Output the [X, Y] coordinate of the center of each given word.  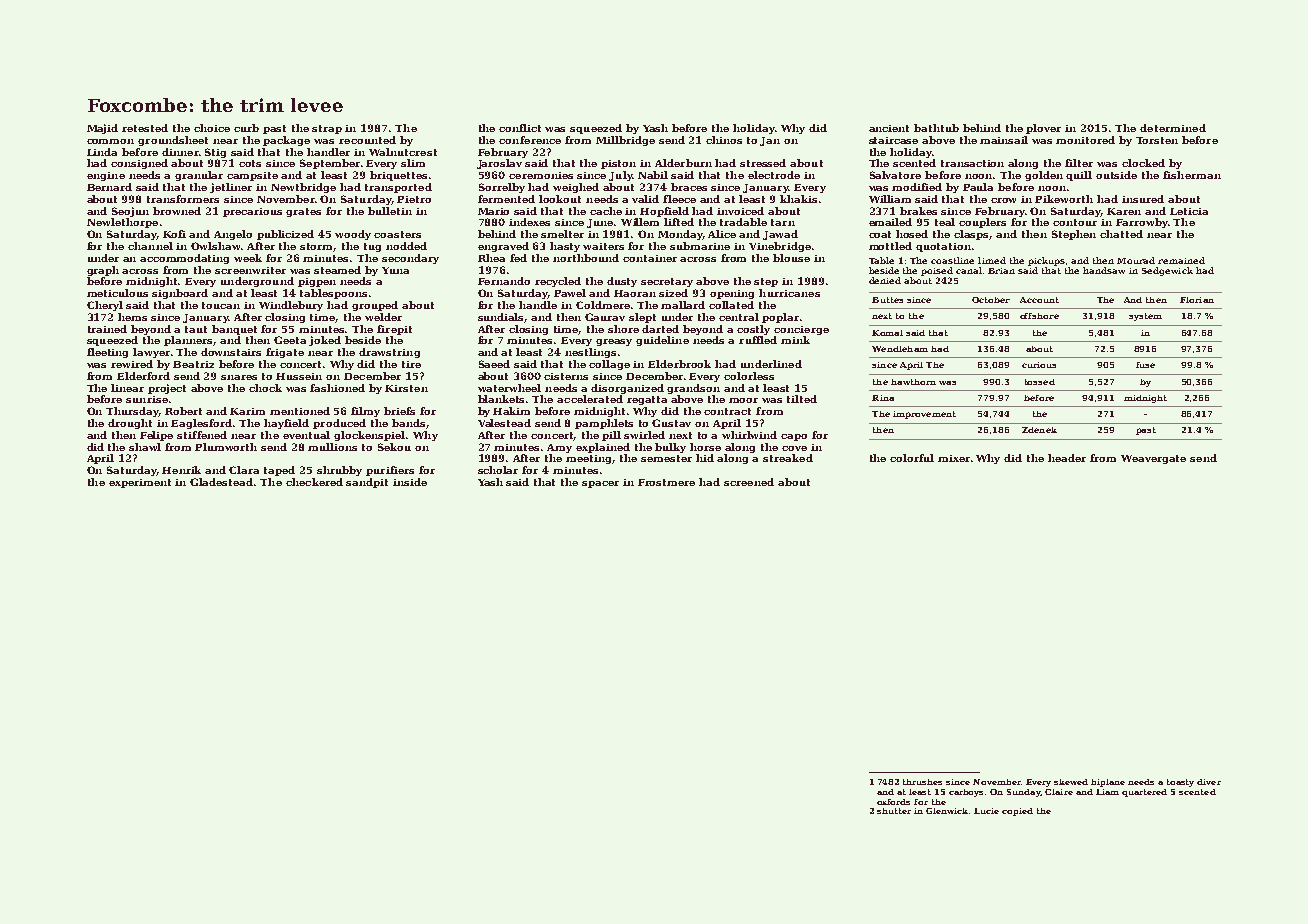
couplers [982, 223]
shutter [894, 811]
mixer [954, 458]
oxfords [893, 802]
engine [106, 176]
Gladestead [221, 482]
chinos [724, 140]
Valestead [504, 423]
